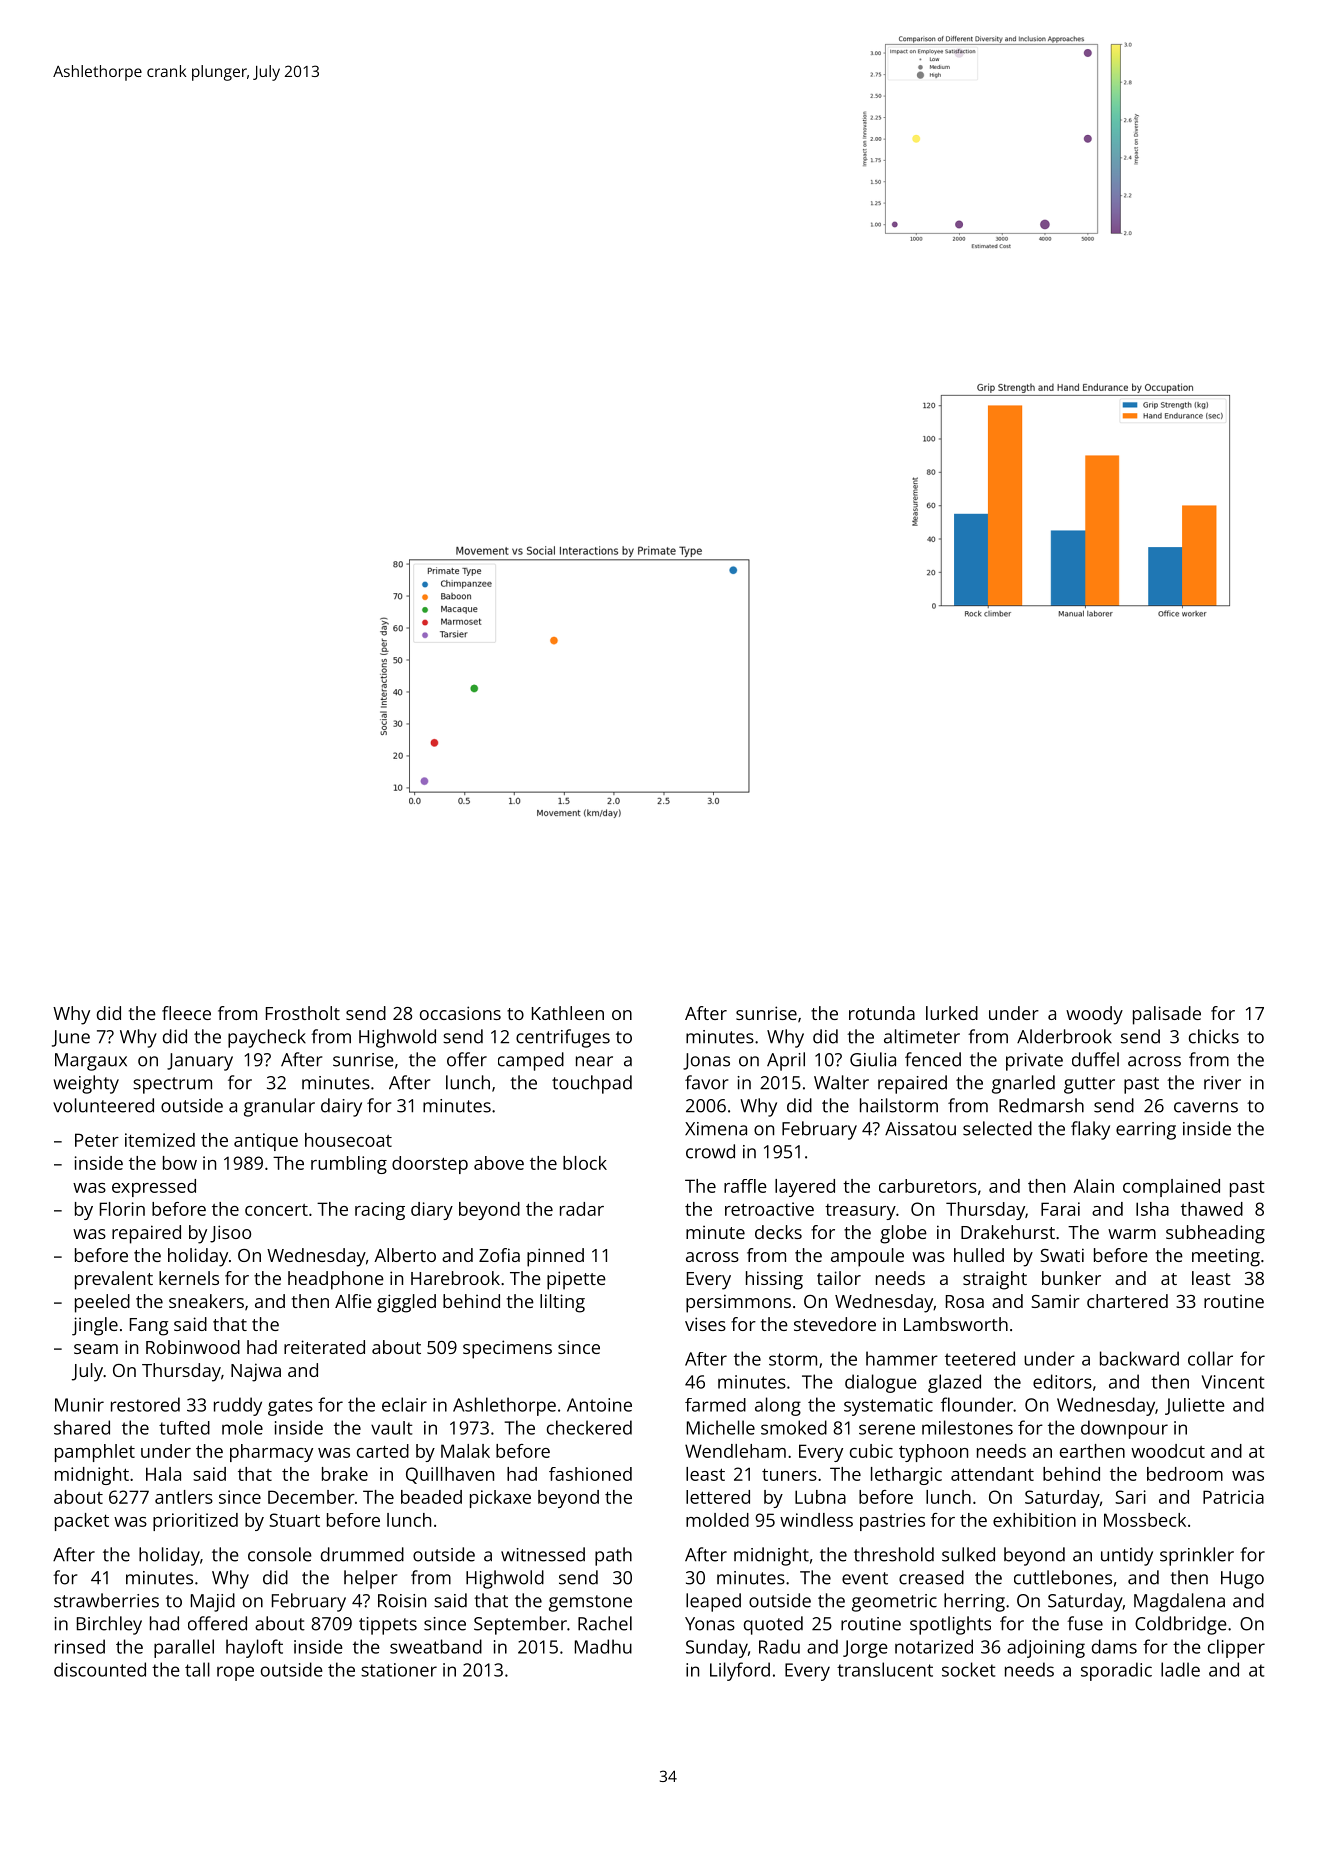 This document has width=1318, height=1865. Describe the element at coordinates (995, 1280) in the document. I see `straight` at that location.
